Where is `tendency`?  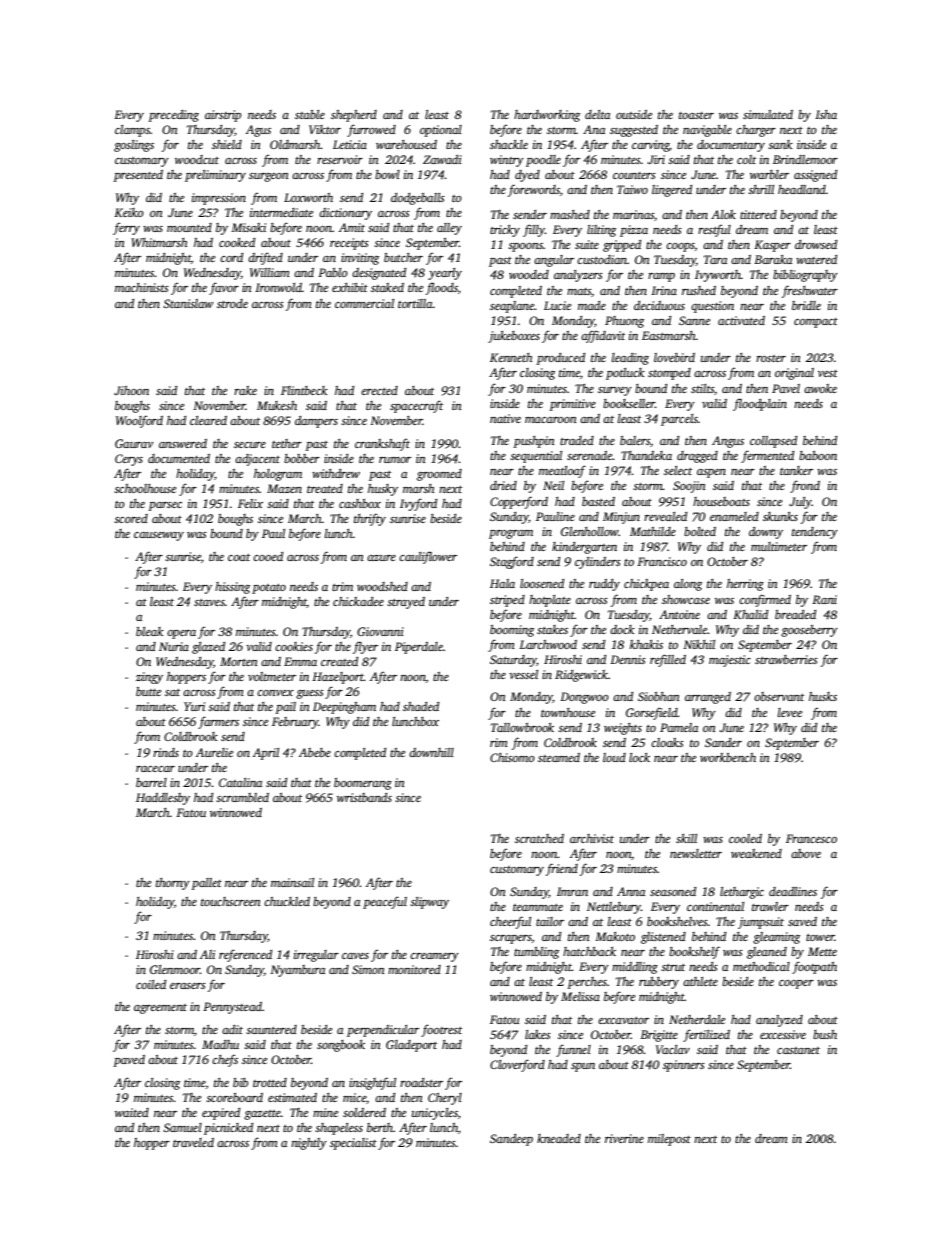 tendency is located at coordinates (815, 533).
